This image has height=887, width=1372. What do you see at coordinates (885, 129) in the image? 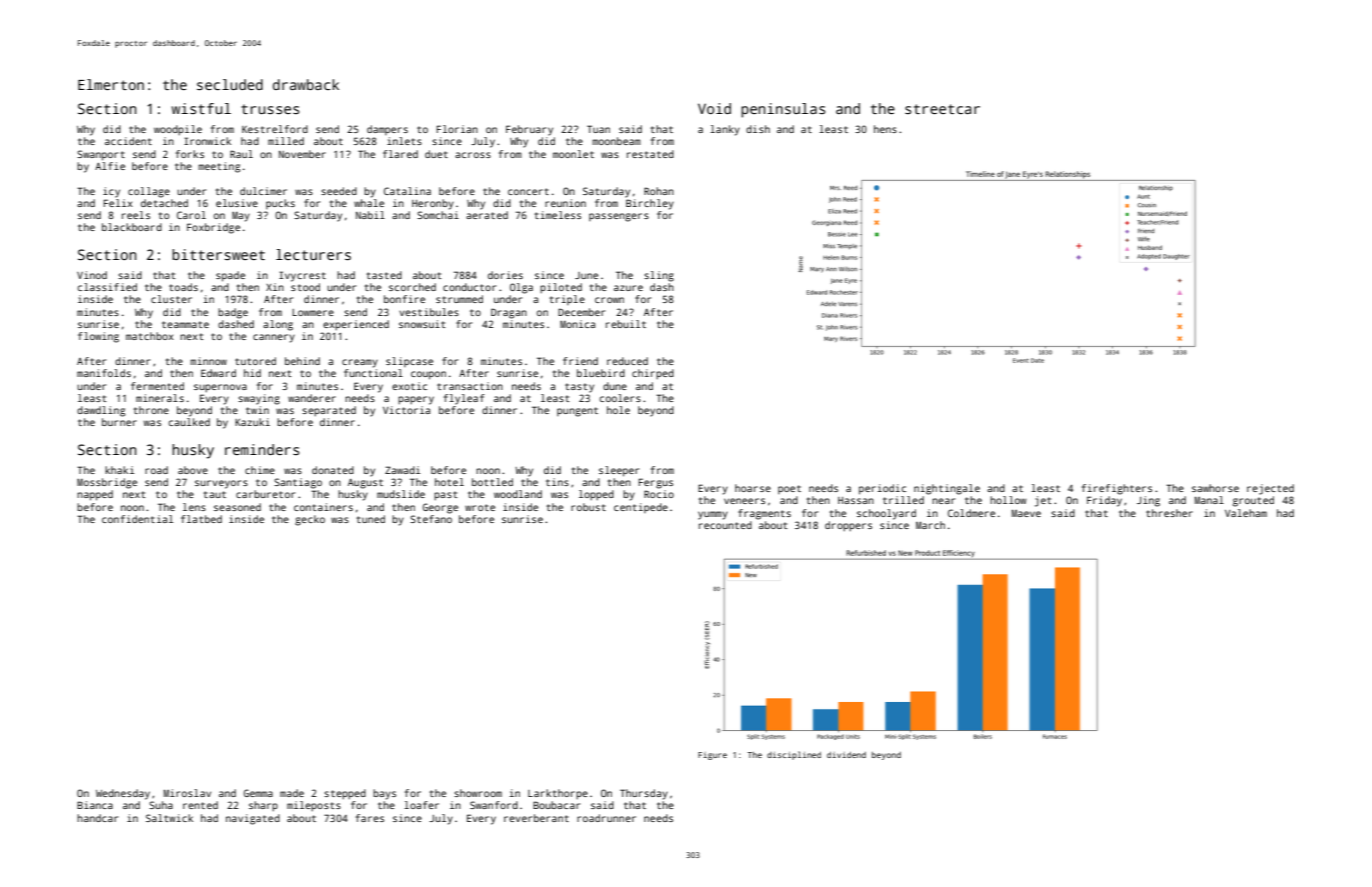
I see `hens` at bounding box center [885, 129].
